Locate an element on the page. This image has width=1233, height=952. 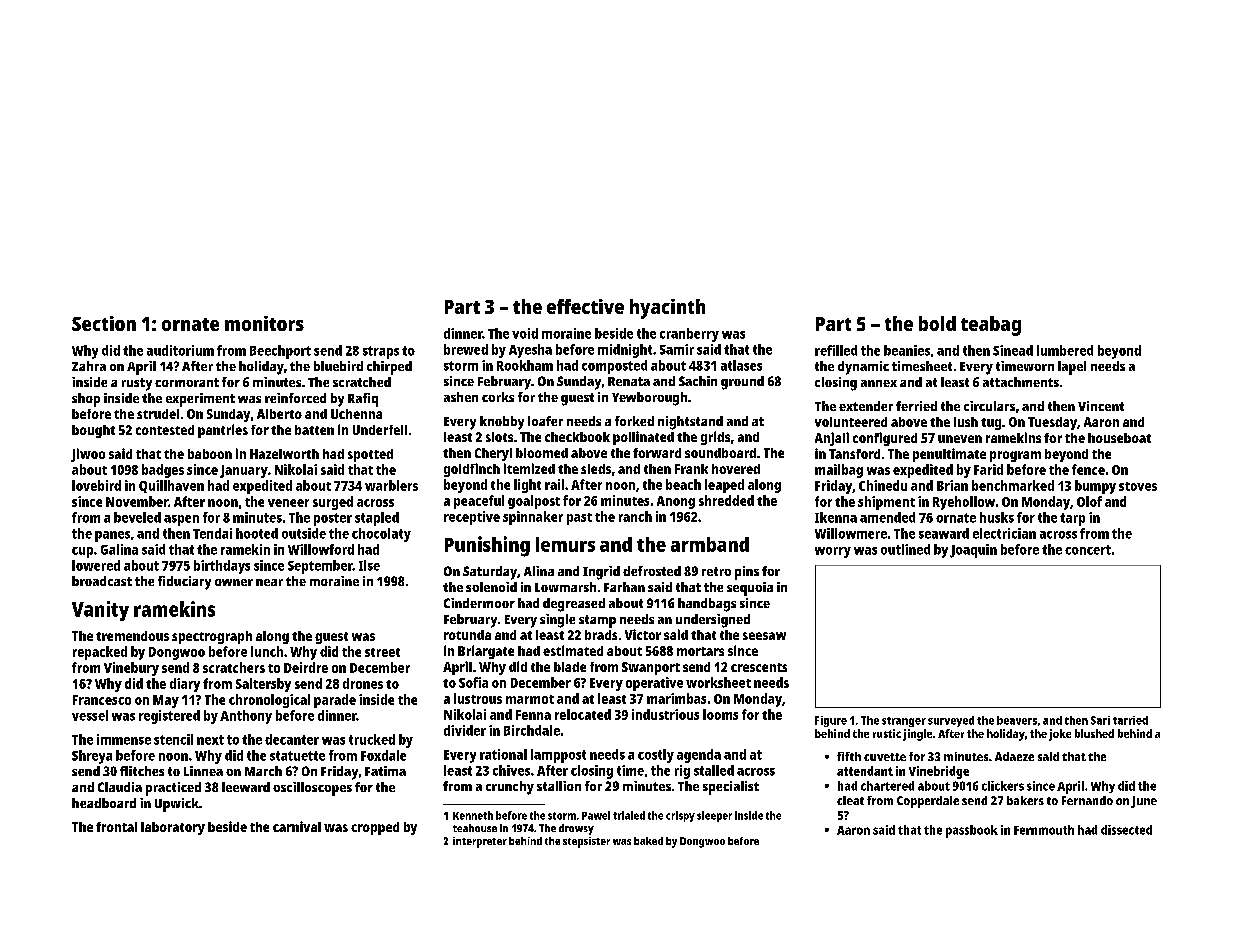
Sinead is located at coordinates (1013, 350).
